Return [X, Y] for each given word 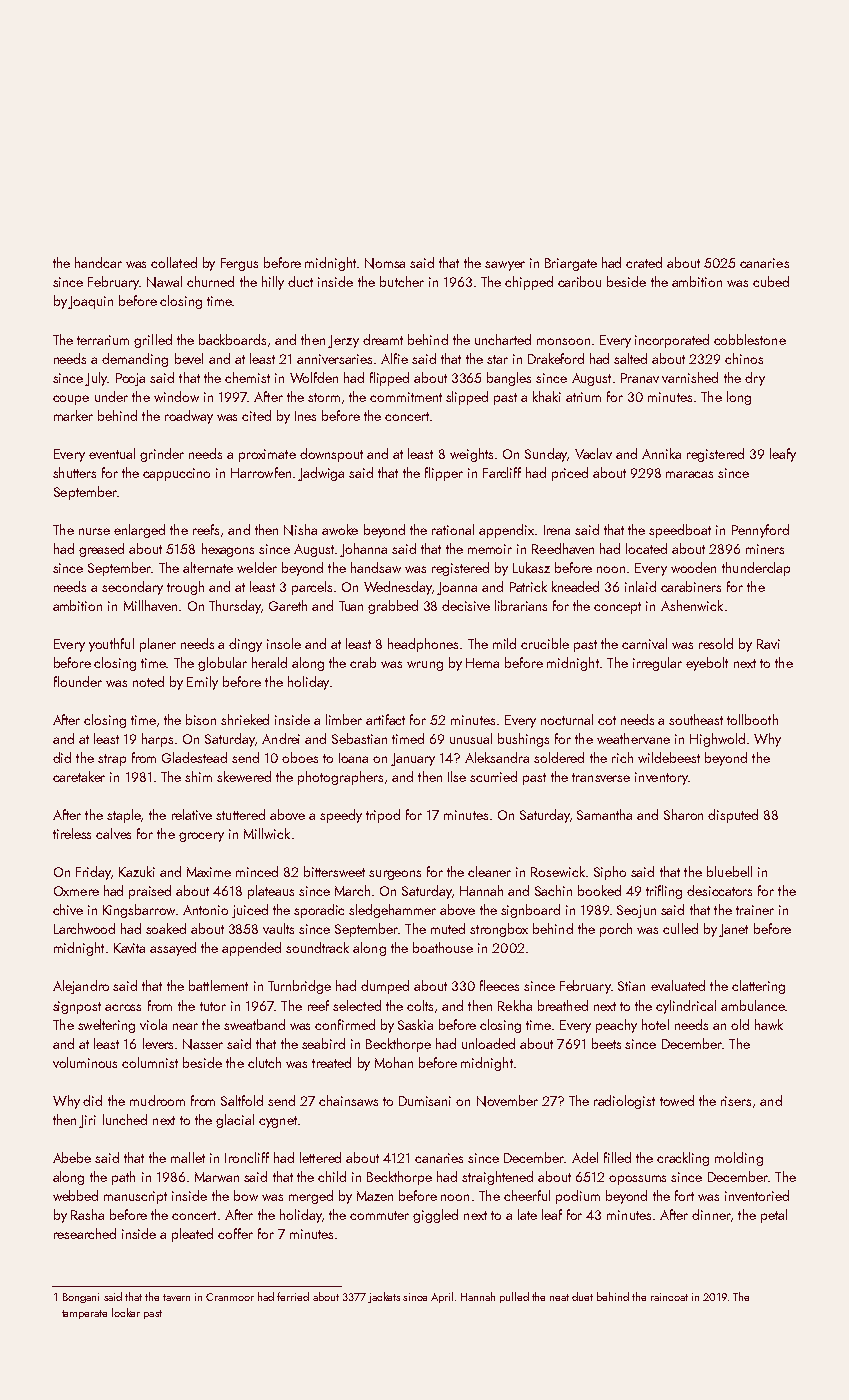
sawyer [505, 266]
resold [716, 643]
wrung [425, 666]
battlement [218, 985]
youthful [111, 645]
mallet [188, 1157]
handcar [98, 262]
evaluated [678, 985]
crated [644, 262]
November [507, 1101]
